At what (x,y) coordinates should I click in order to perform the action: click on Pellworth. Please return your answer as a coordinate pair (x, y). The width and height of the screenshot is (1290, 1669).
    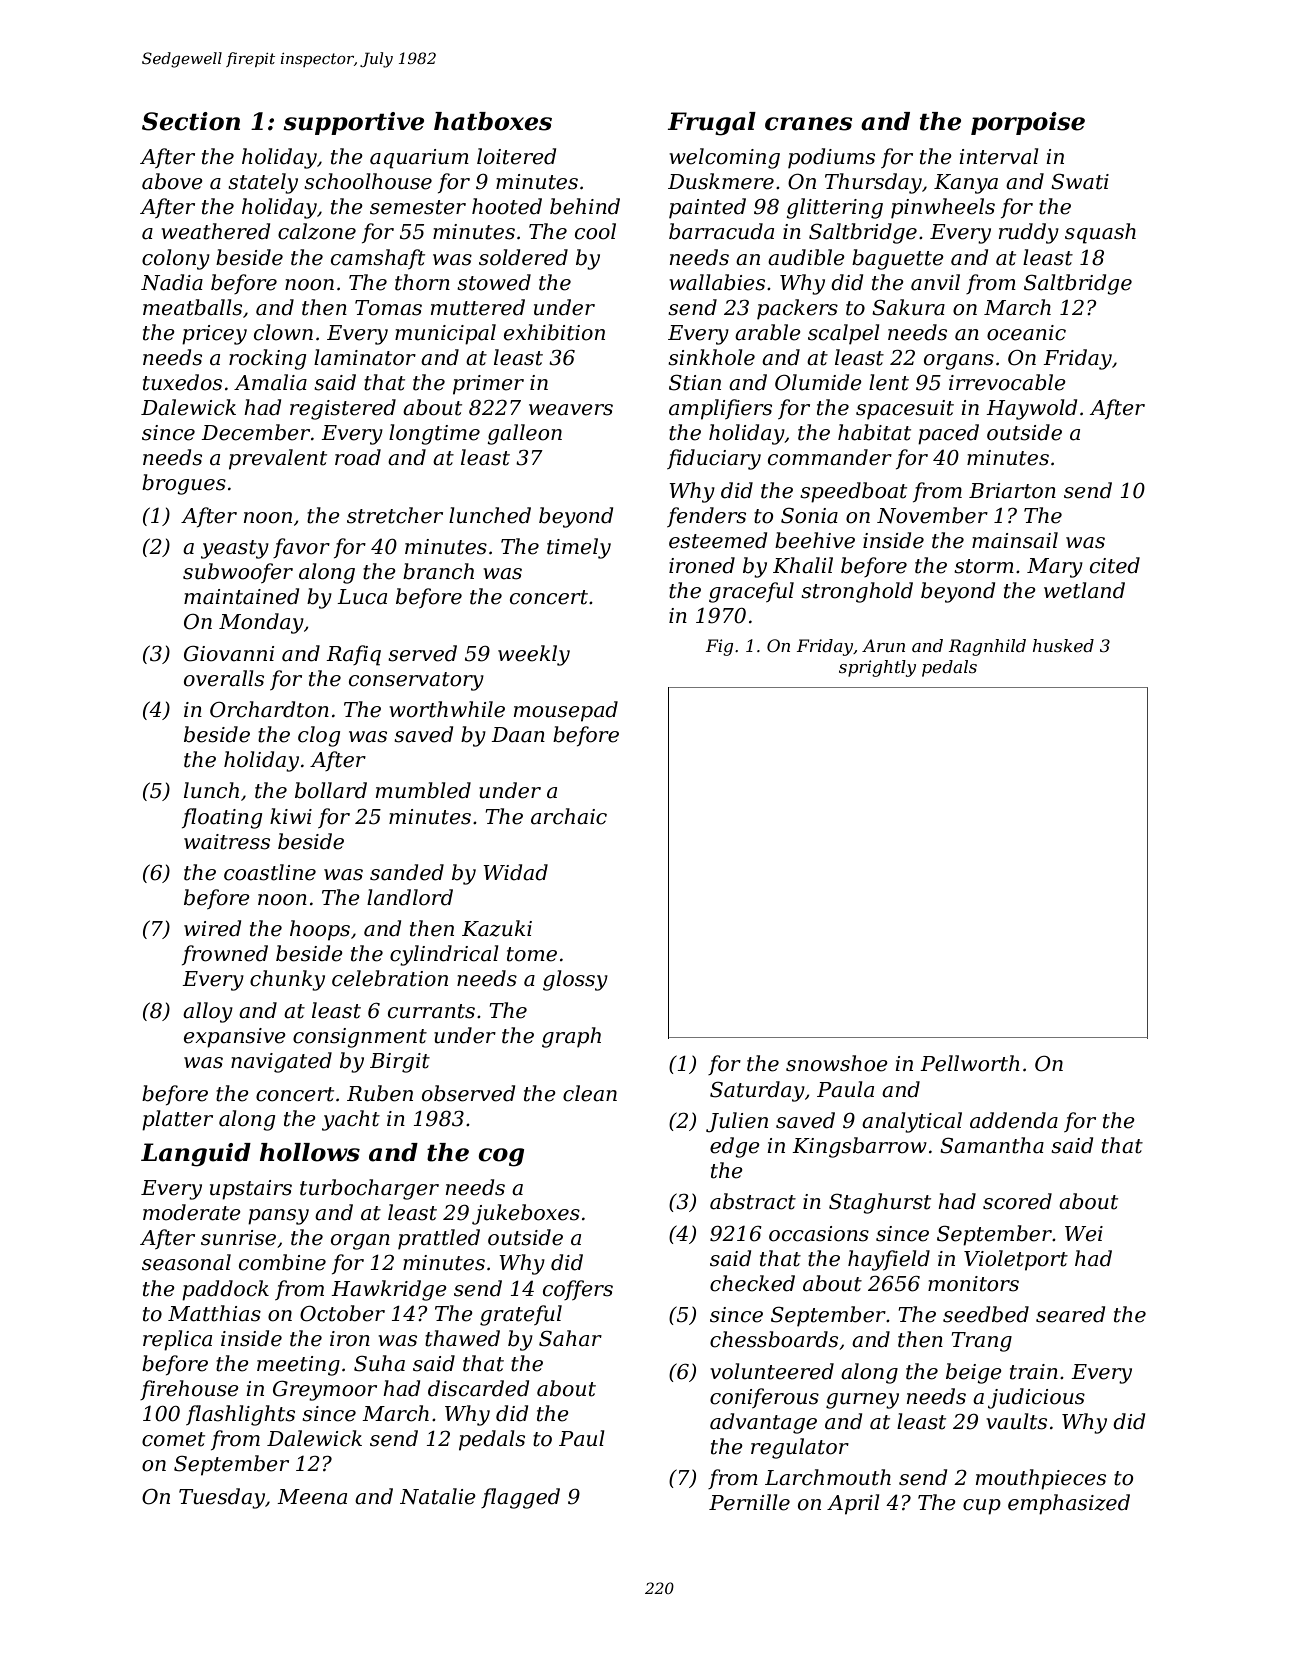
    Looking at the image, I should click on (970, 1063).
